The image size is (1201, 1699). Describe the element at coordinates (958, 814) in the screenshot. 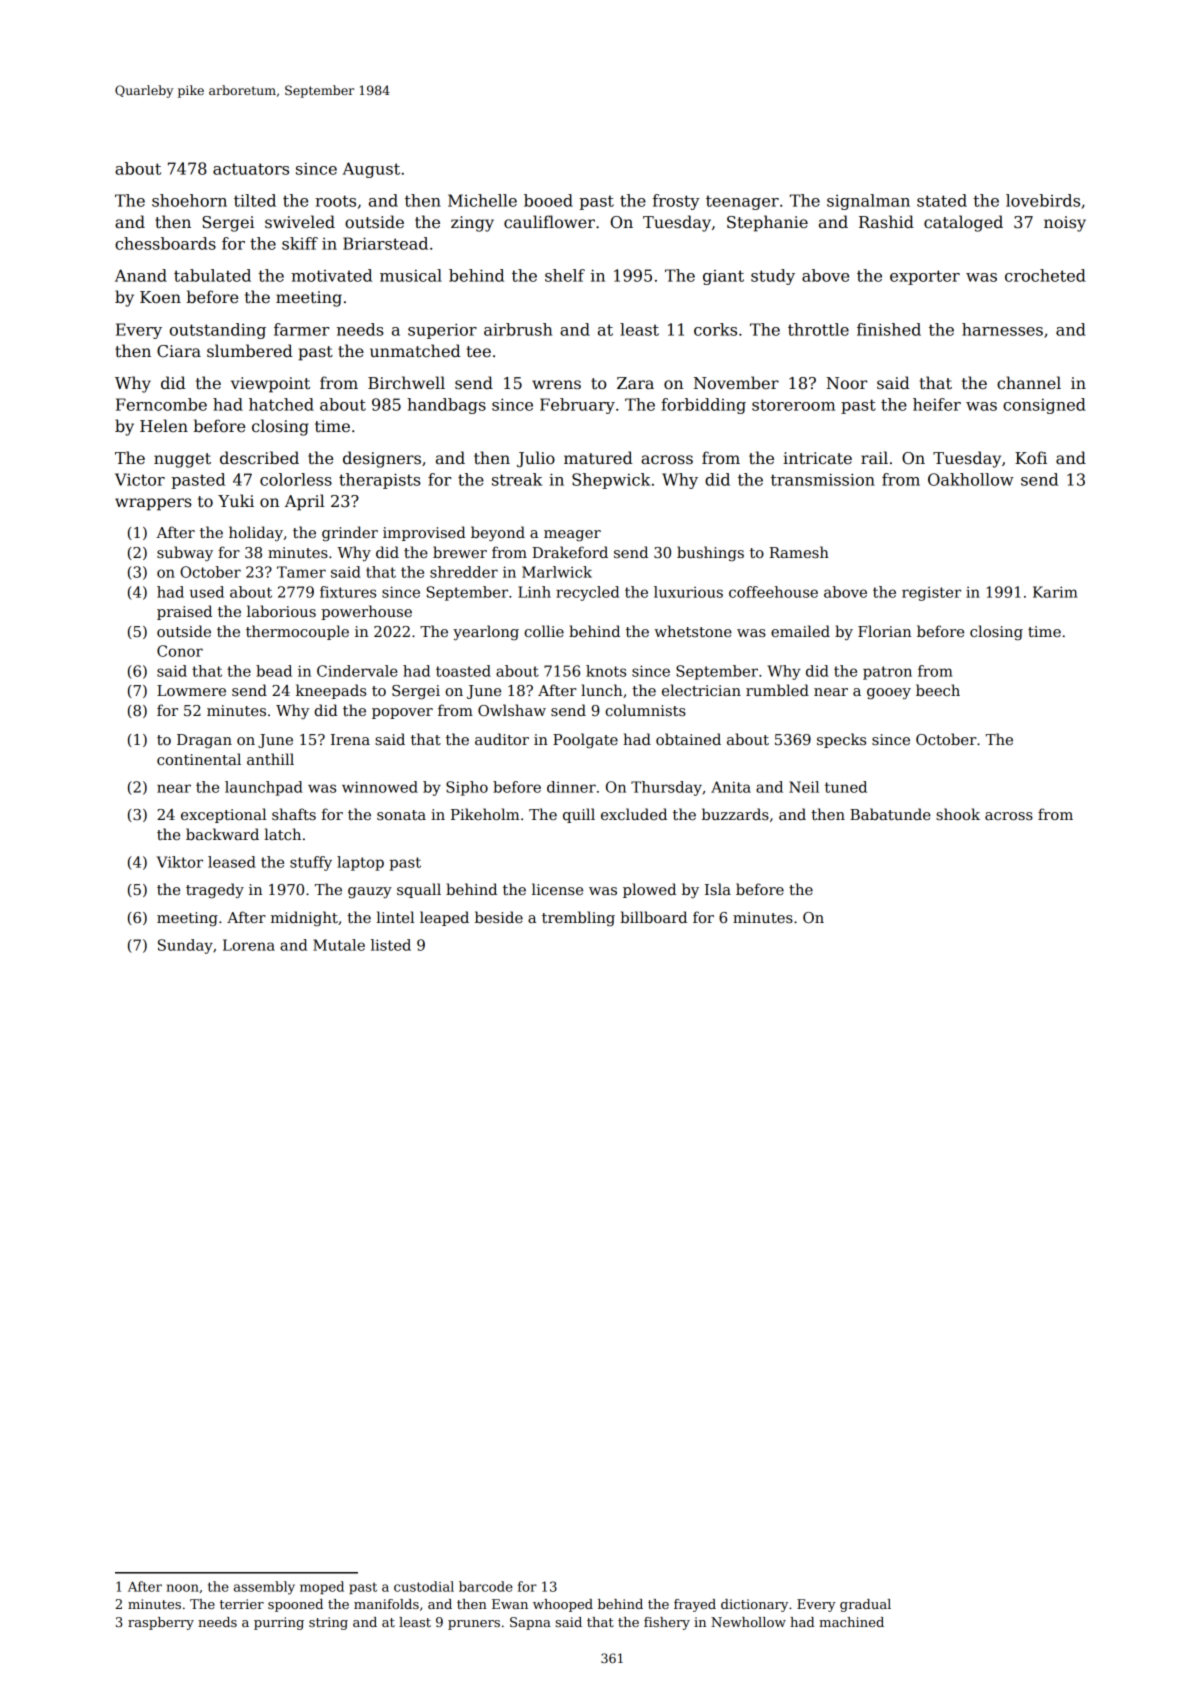

I see `shook` at that location.
